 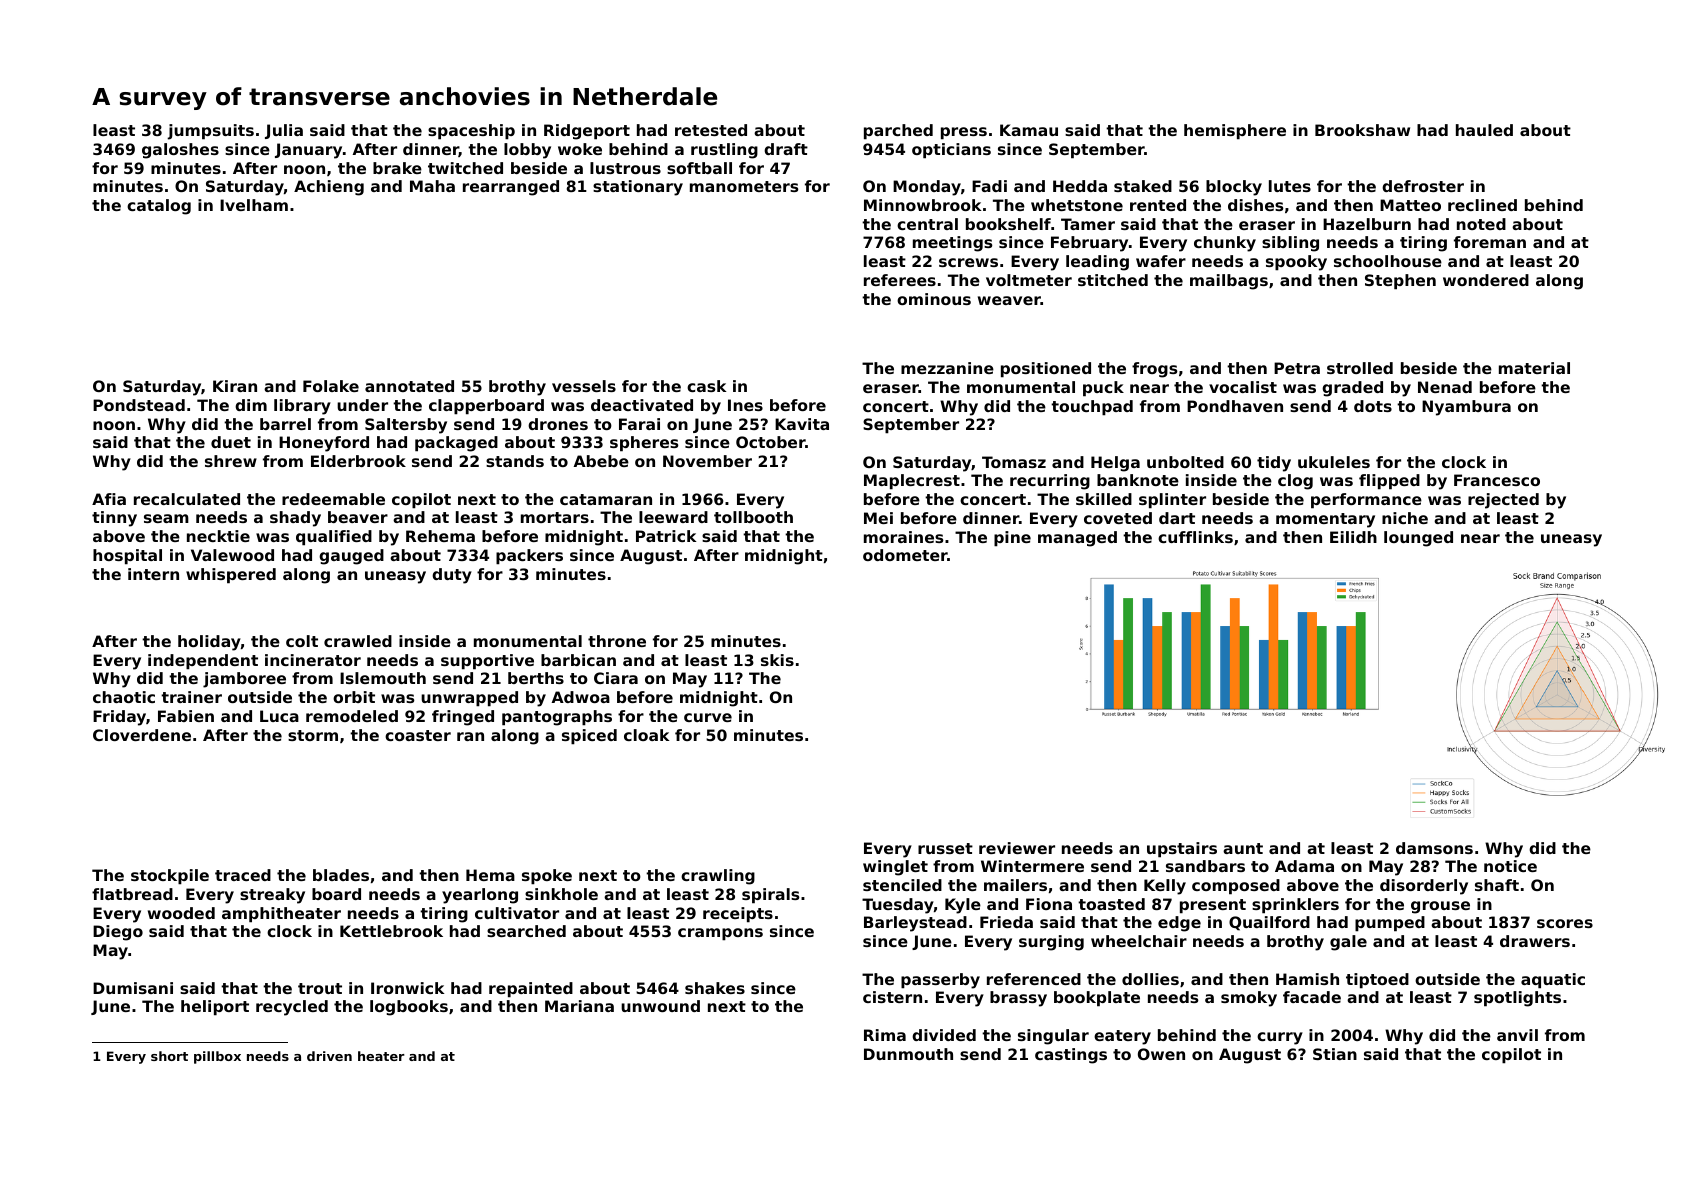 What do you see at coordinates (235, 386) in the screenshot?
I see `Kiran` at bounding box center [235, 386].
